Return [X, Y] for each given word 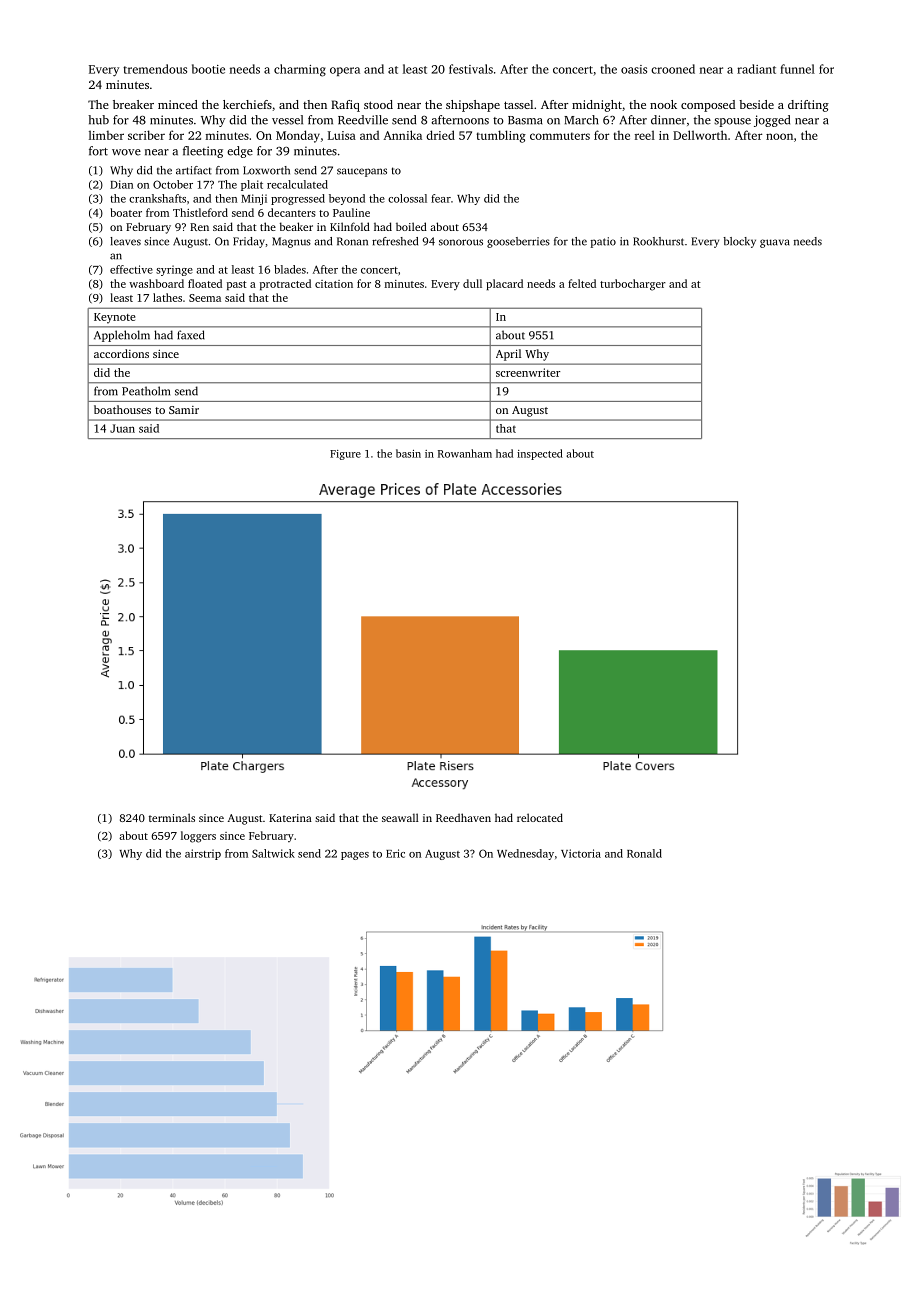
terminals [172, 817]
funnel [797, 69]
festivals [471, 69]
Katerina [290, 818]
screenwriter [528, 372]
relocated [540, 817]
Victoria [581, 853]
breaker [133, 104]
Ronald [644, 853]
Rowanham [465, 453]
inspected [540, 454]
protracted [285, 284]
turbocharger [633, 285]
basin [408, 453]
